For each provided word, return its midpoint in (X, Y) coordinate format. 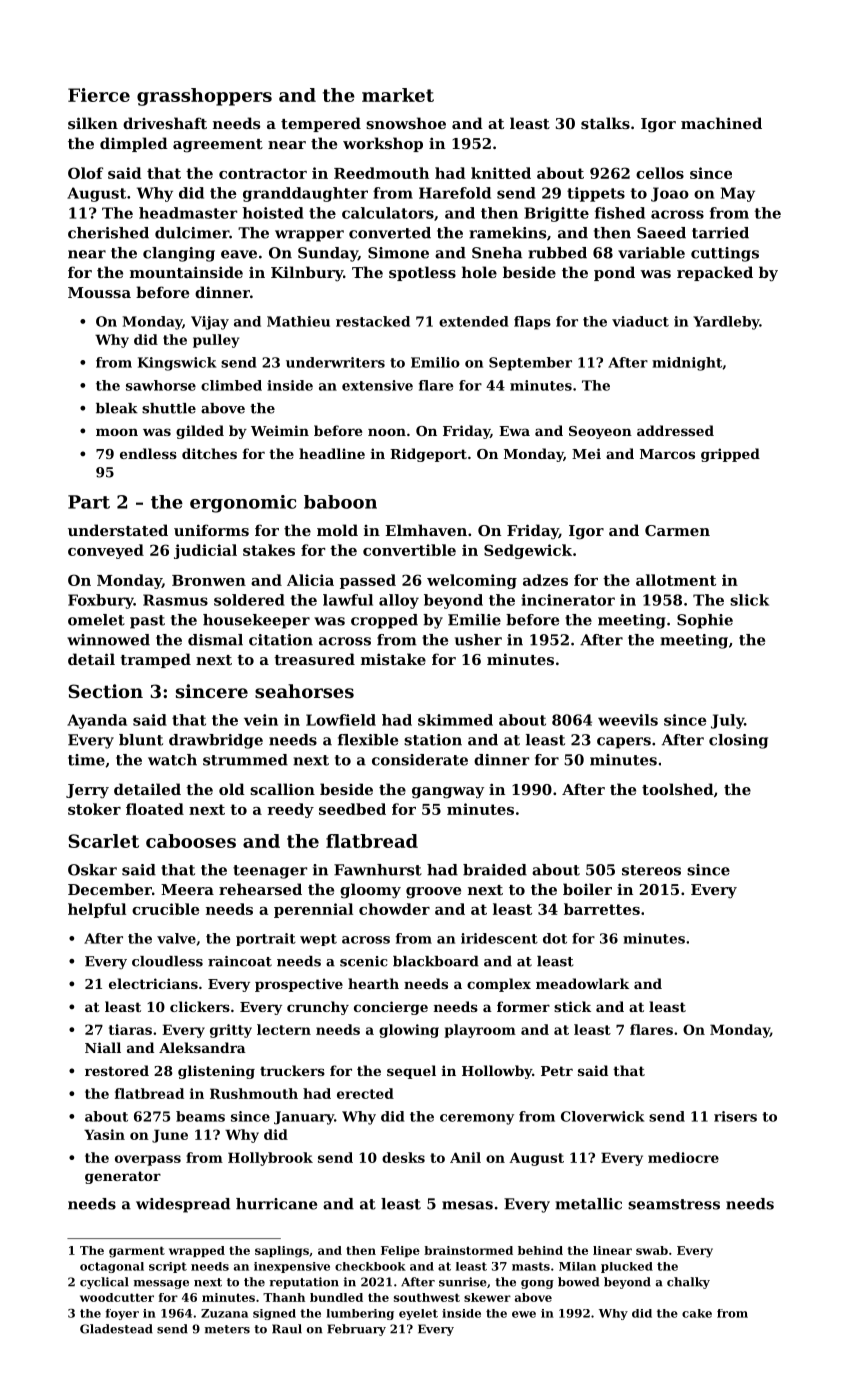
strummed (245, 760)
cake (697, 1313)
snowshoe (406, 123)
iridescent (499, 938)
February (356, 1330)
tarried (720, 233)
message (161, 1284)
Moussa (99, 292)
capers (624, 743)
